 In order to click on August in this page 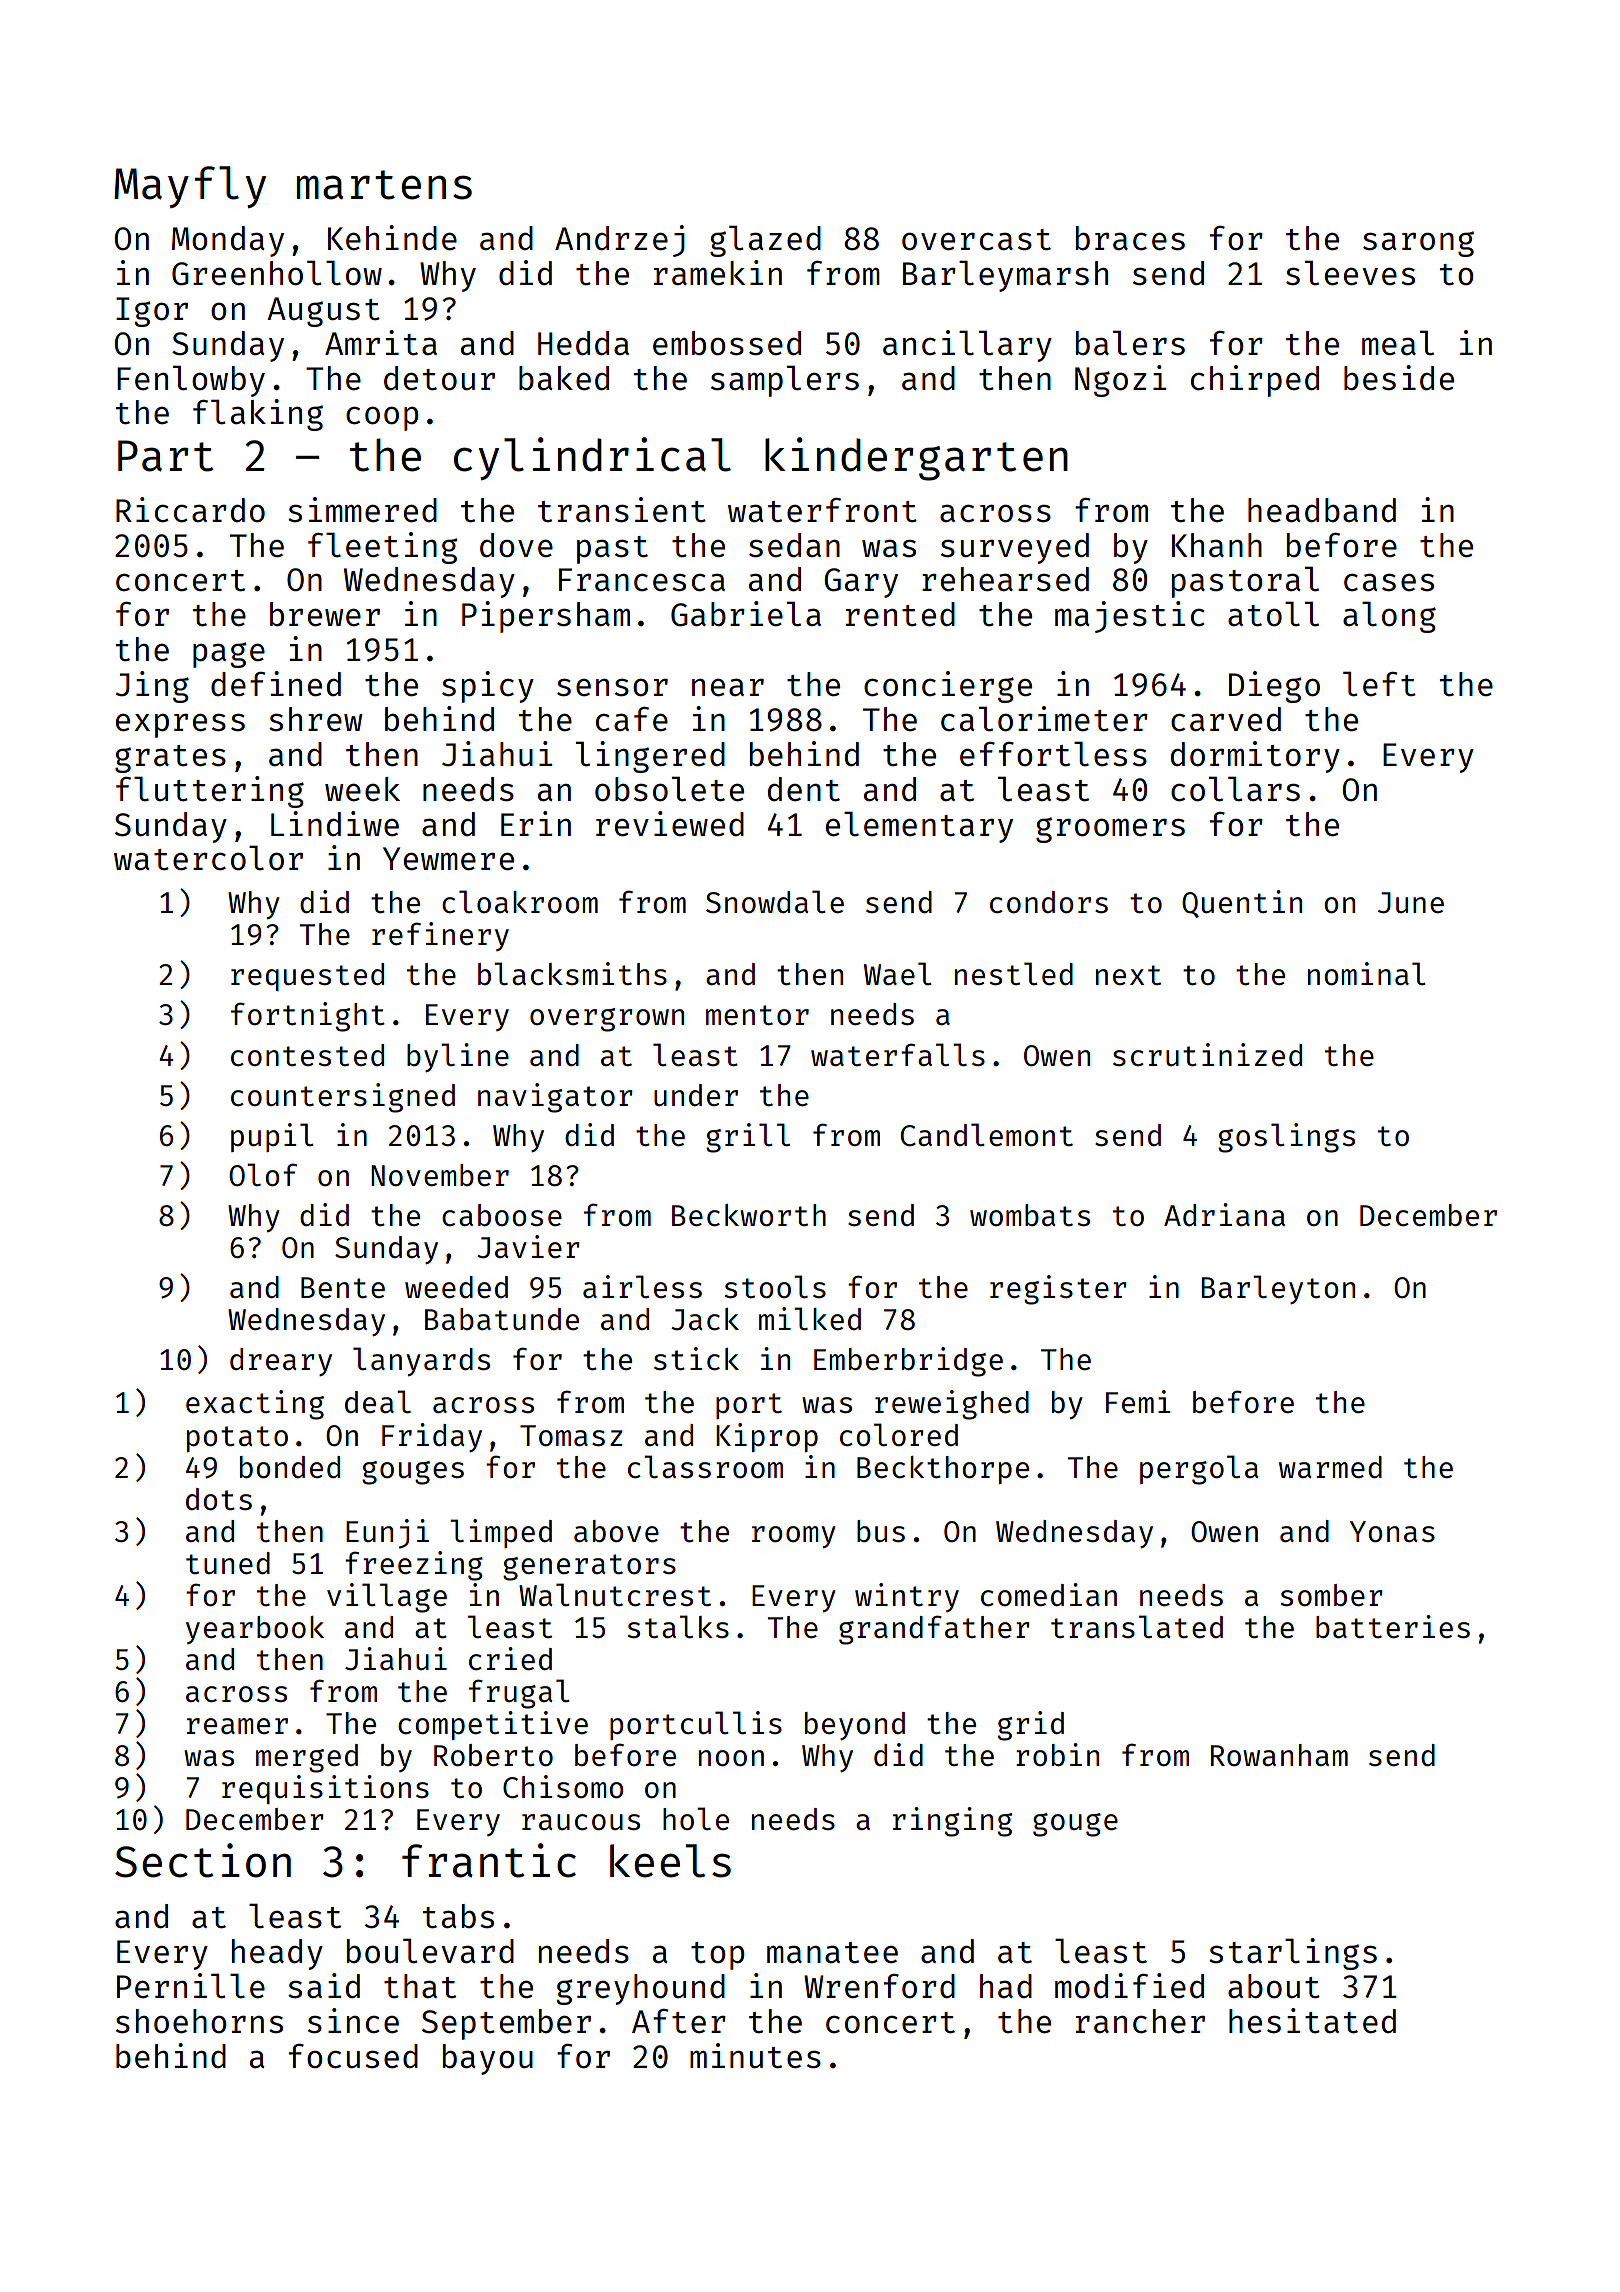, I will do `click(323, 312)`.
